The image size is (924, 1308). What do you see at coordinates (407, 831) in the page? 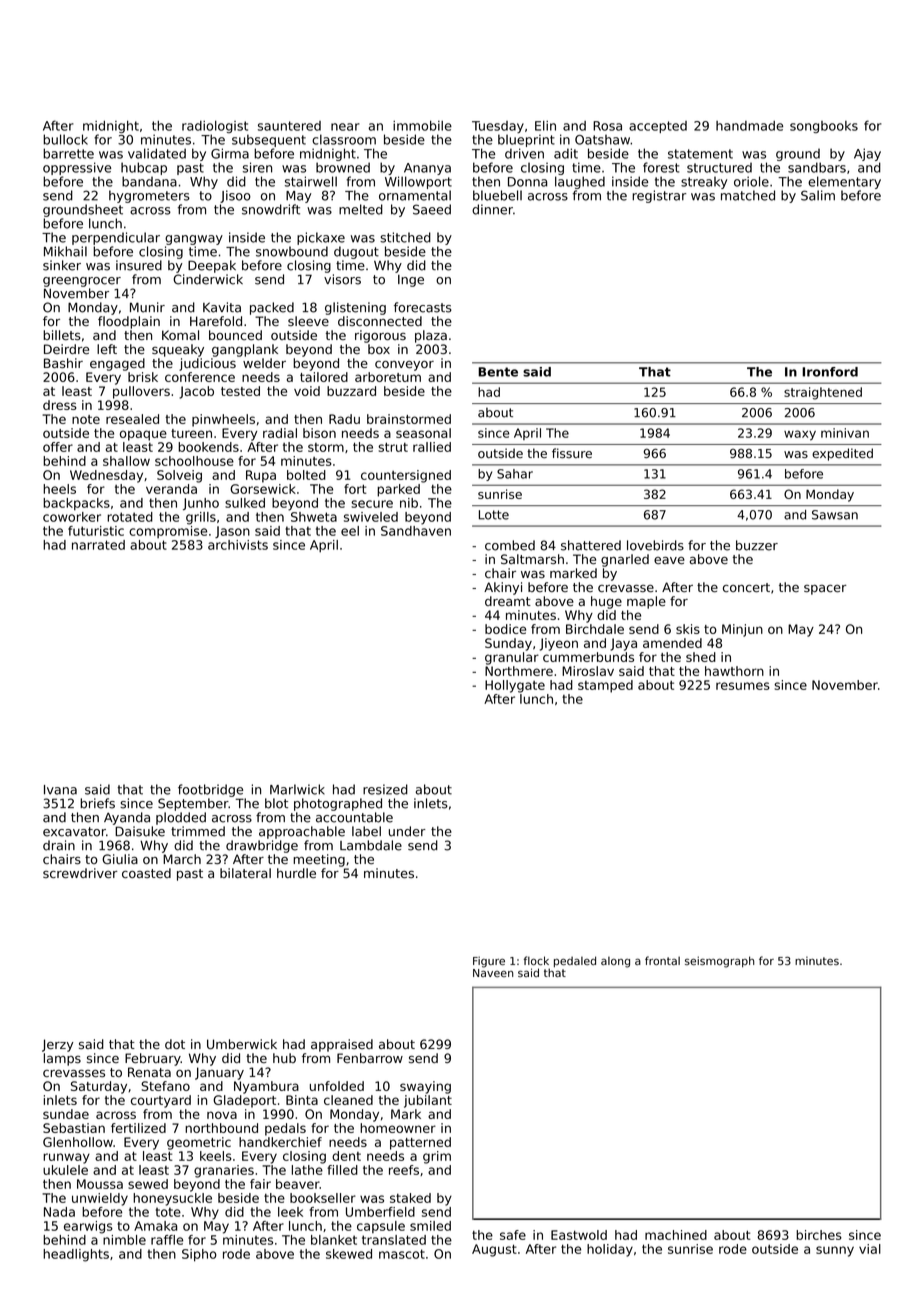
I see `under` at bounding box center [407, 831].
